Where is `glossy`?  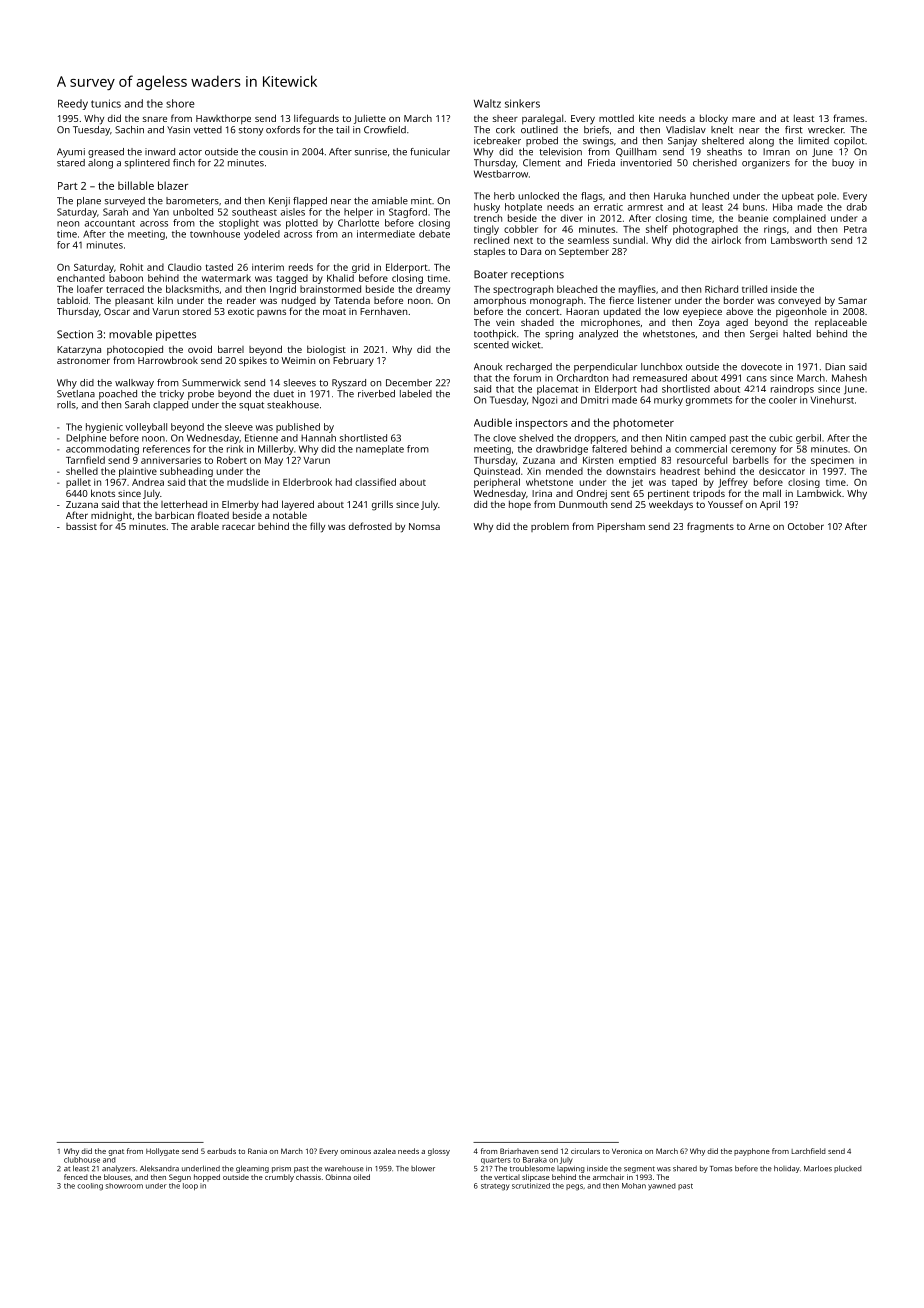
glossy is located at coordinates (439, 1152).
